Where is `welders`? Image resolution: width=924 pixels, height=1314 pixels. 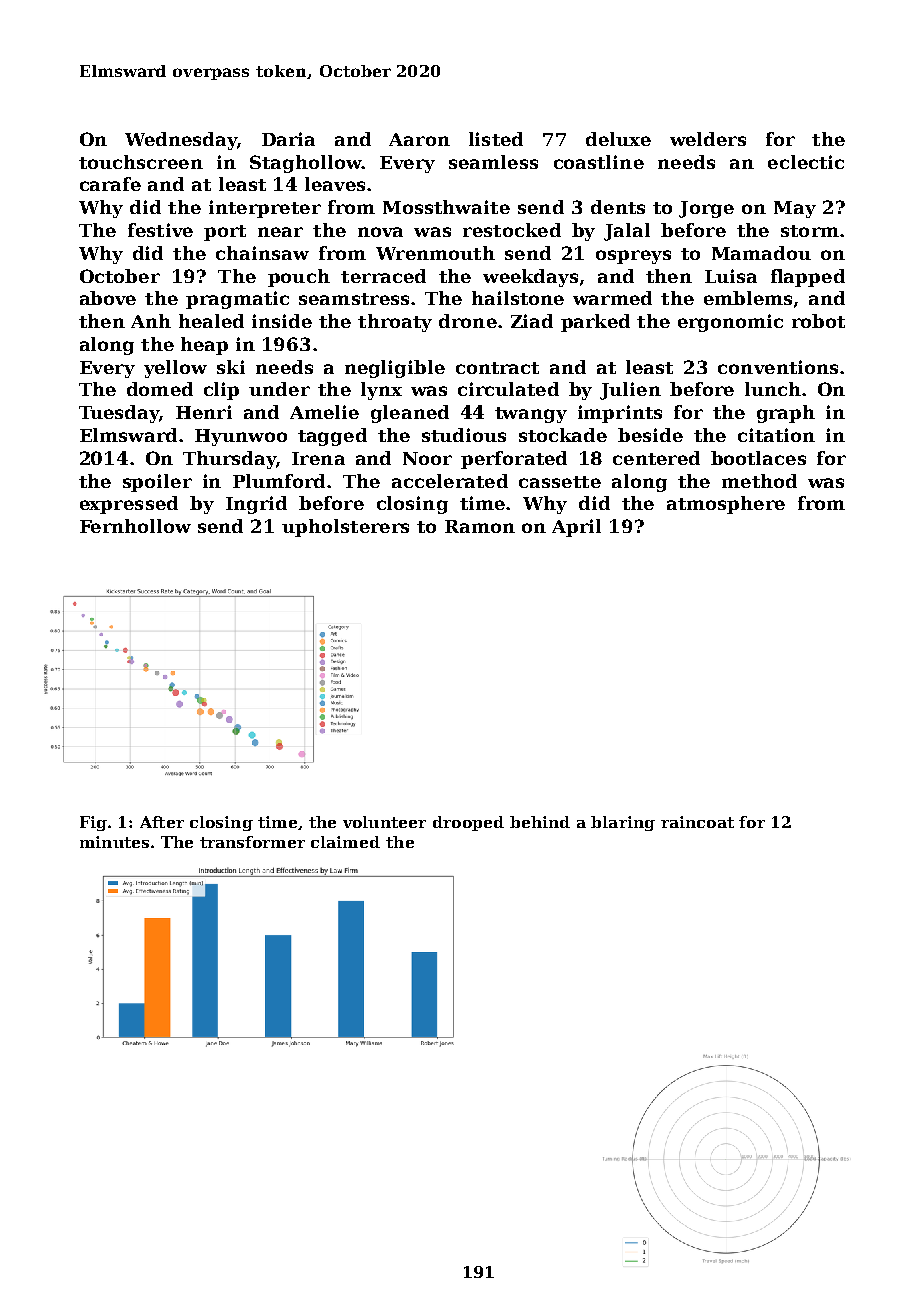 welders is located at coordinates (708, 139).
